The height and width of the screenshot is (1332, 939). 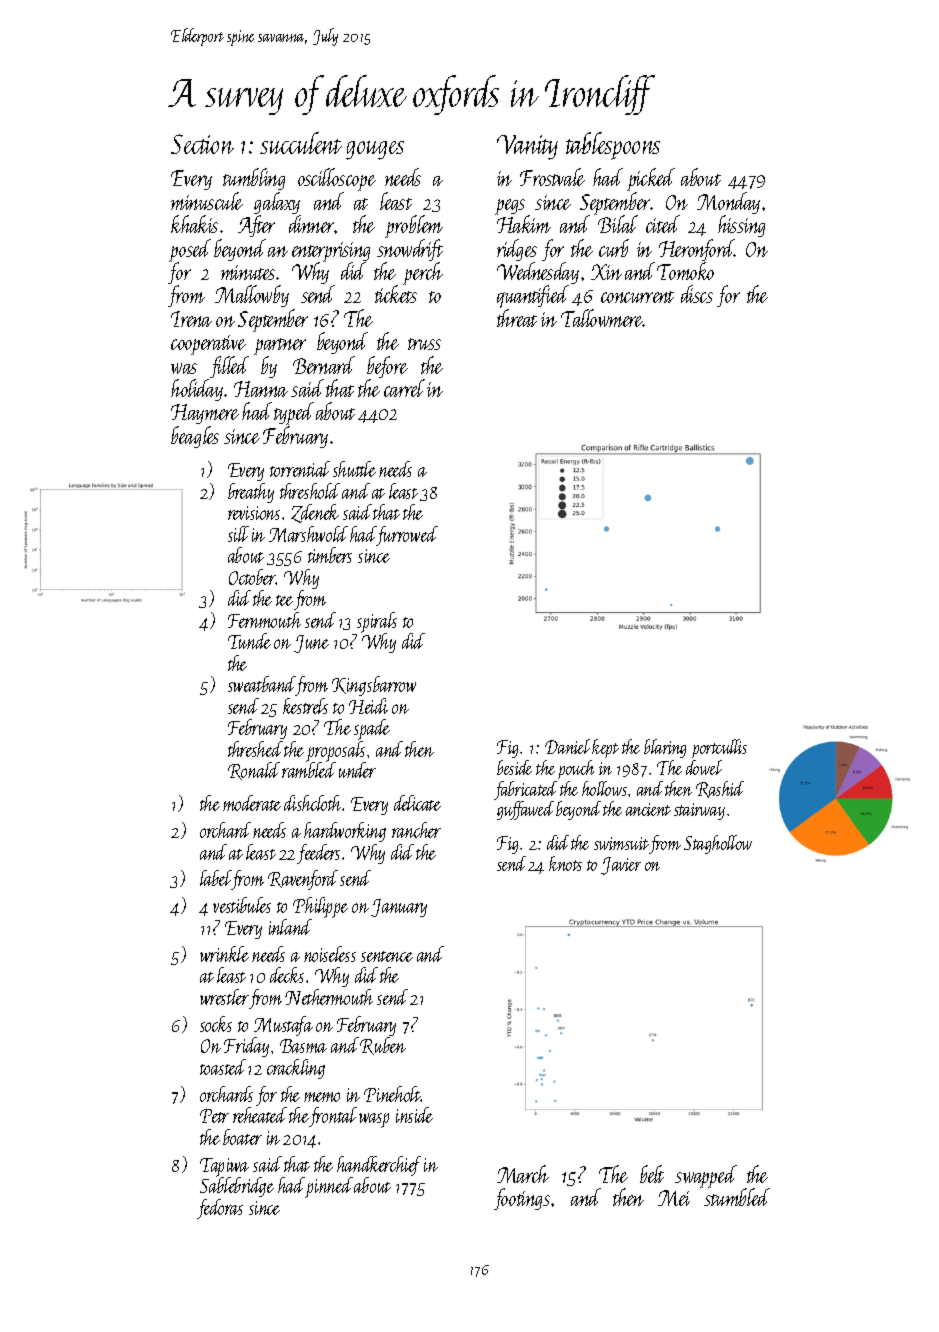 What do you see at coordinates (719, 748) in the screenshot?
I see `portcullis` at bounding box center [719, 748].
